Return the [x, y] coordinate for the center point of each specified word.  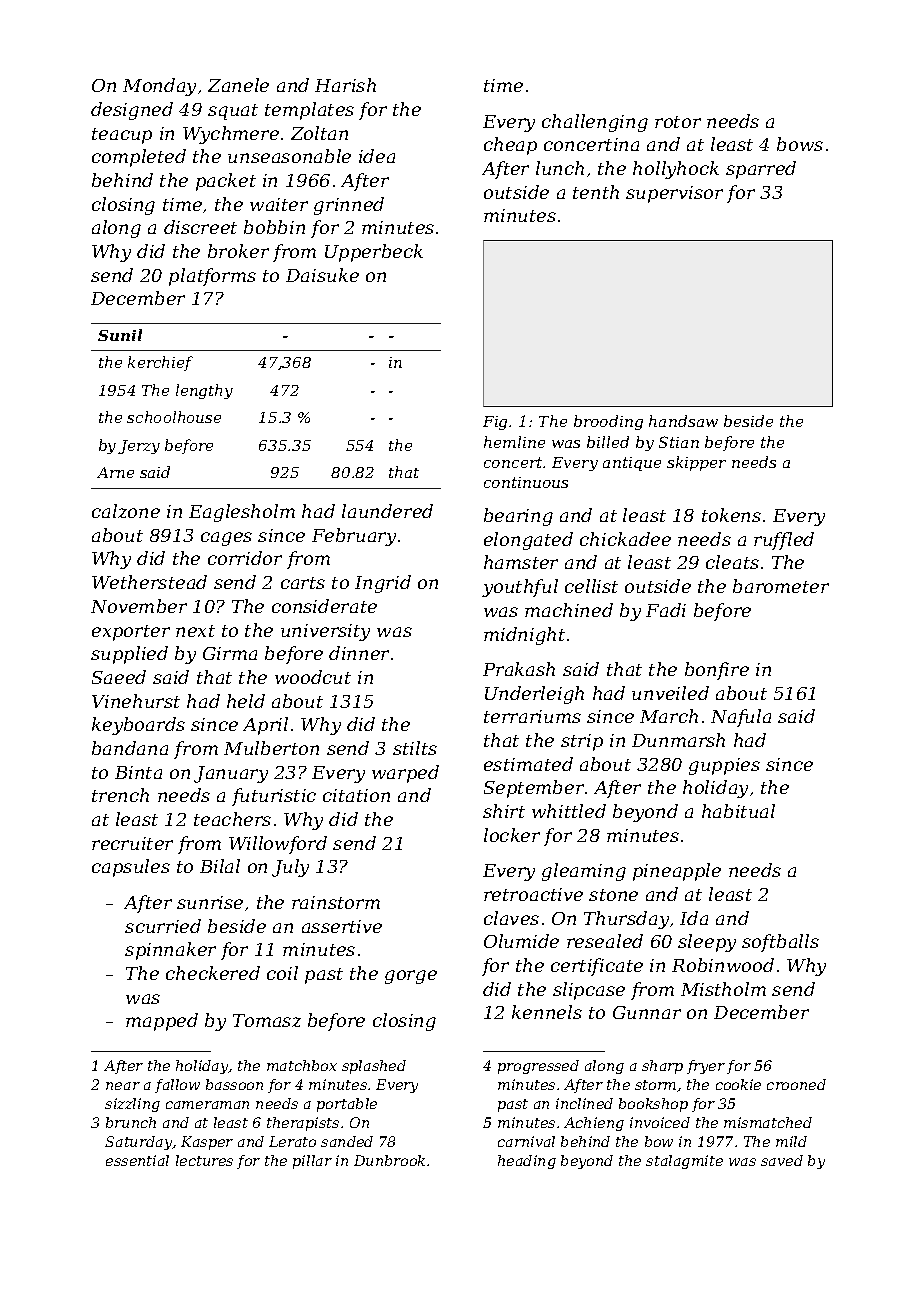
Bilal [220, 866]
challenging [595, 123]
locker [512, 835]
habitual [738, 811]
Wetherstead [149, 582]
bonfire [717, 671]
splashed [374, 1067]
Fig [495, 423]
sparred [761, 170]
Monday [159, 87]
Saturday [138, 1143]
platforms [212, 277]
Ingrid [383, 584]
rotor [678, 122]
